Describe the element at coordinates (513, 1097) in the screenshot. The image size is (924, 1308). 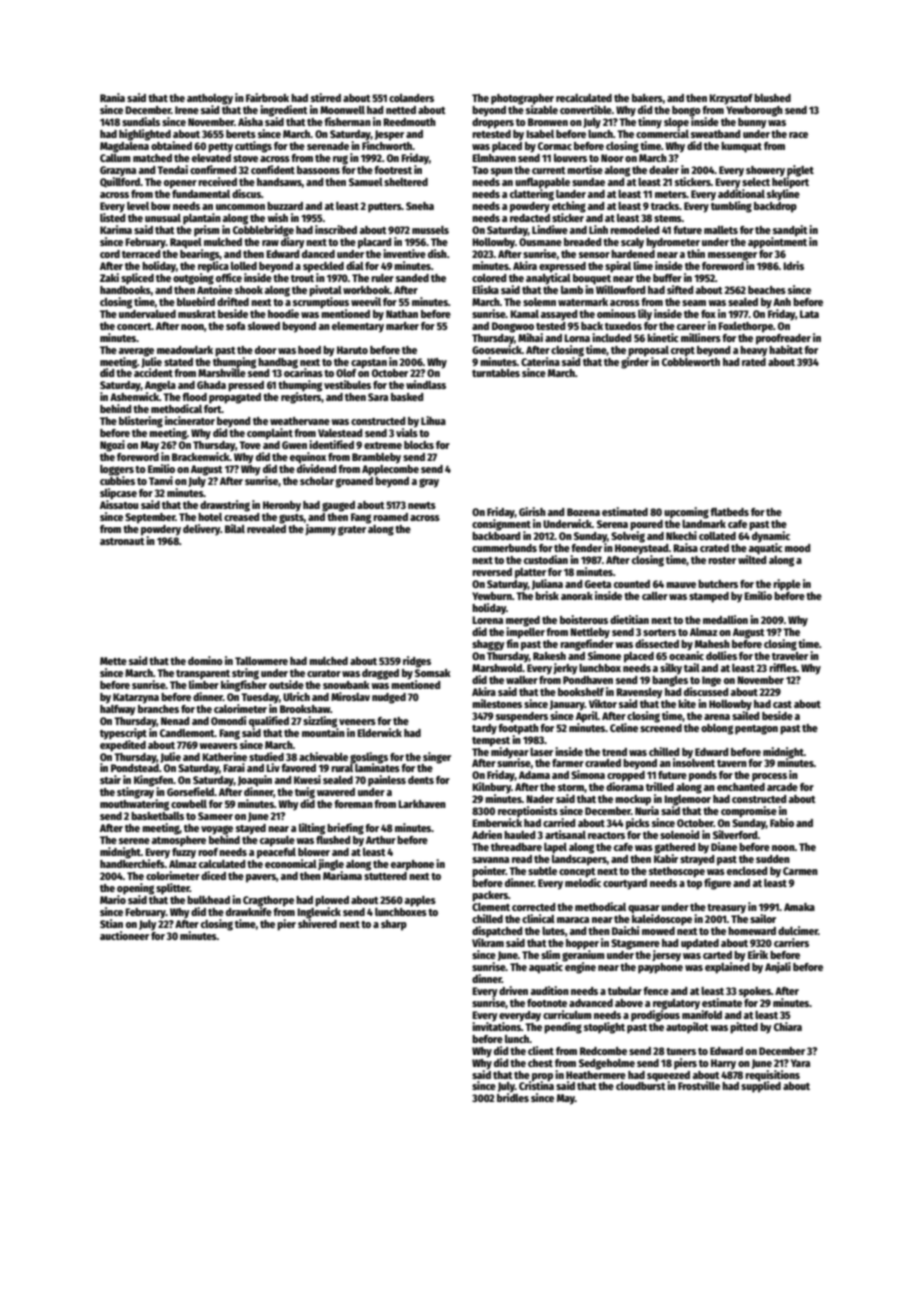
I see `bridles` at that location.
